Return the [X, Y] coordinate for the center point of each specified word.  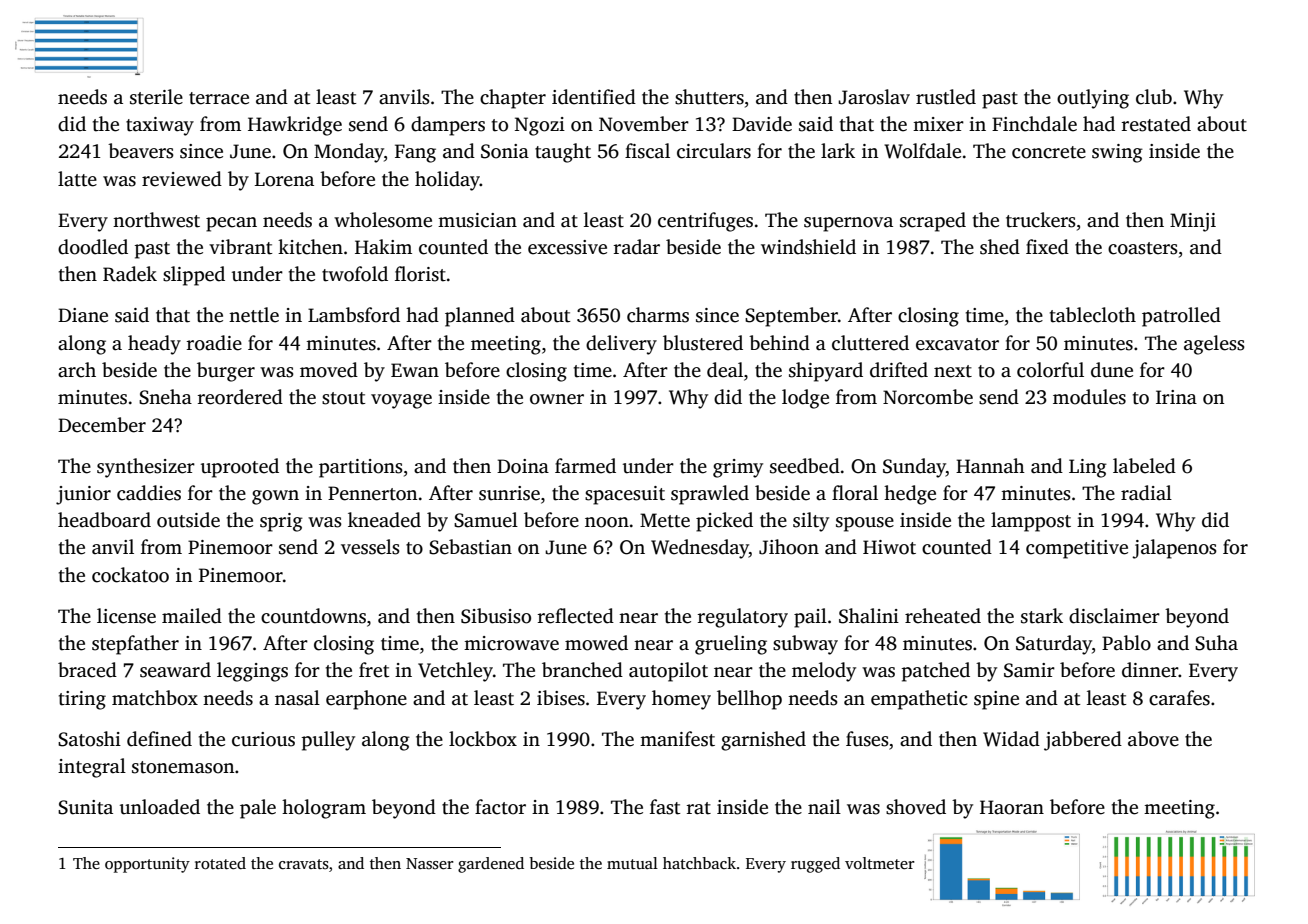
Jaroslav [874, 97]
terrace [219, 98]
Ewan [415, 370]
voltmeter [880, 863]
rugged [815, 865]
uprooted [240, 468]
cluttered [870, 343]
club [1154, 97]
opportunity [147, 865]
